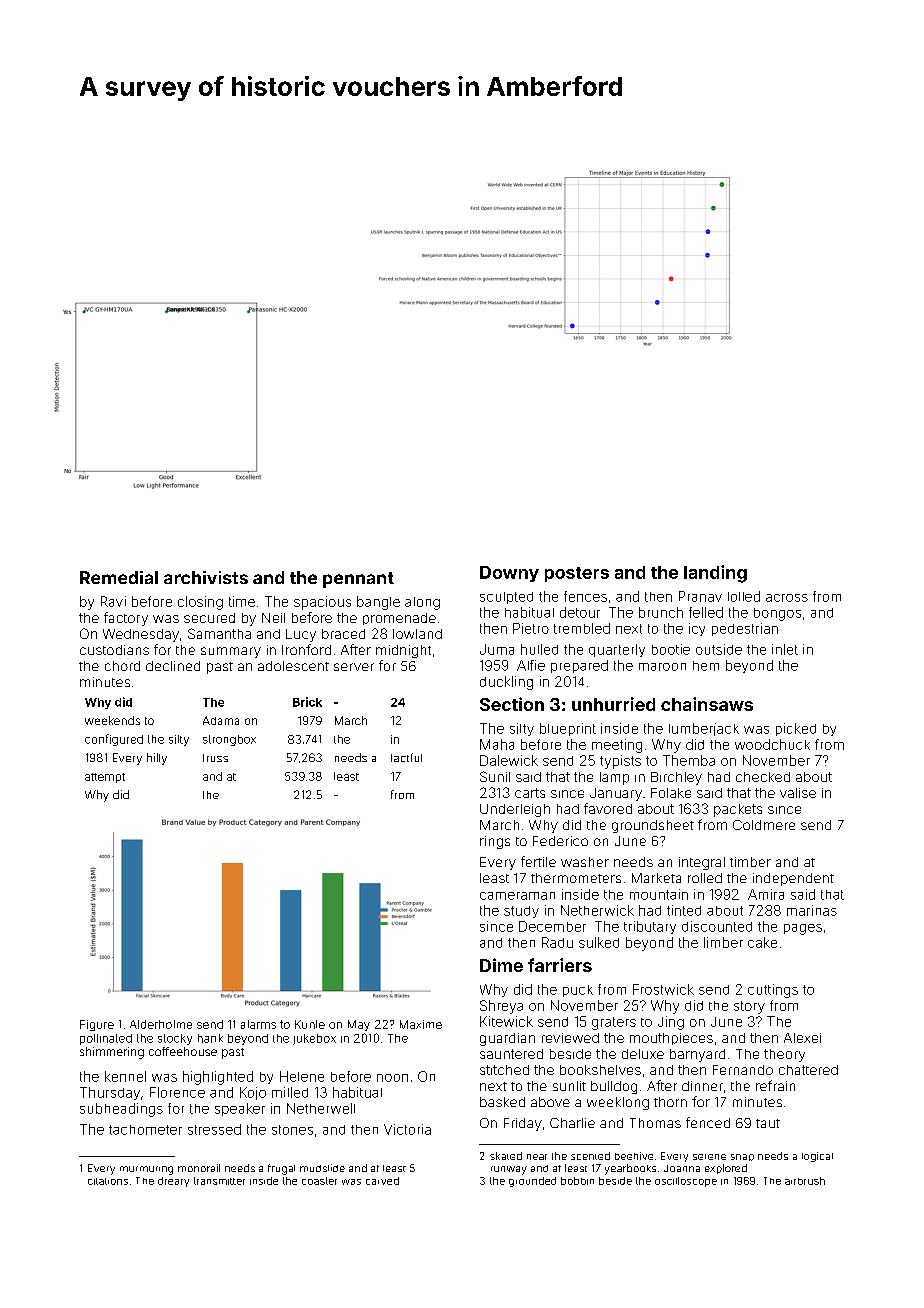 The width and height of the document is (924, 1308). What do you see at coordinates (173, 1182) in the document?
I see `dreary` at bounding box center [173, 1182].
